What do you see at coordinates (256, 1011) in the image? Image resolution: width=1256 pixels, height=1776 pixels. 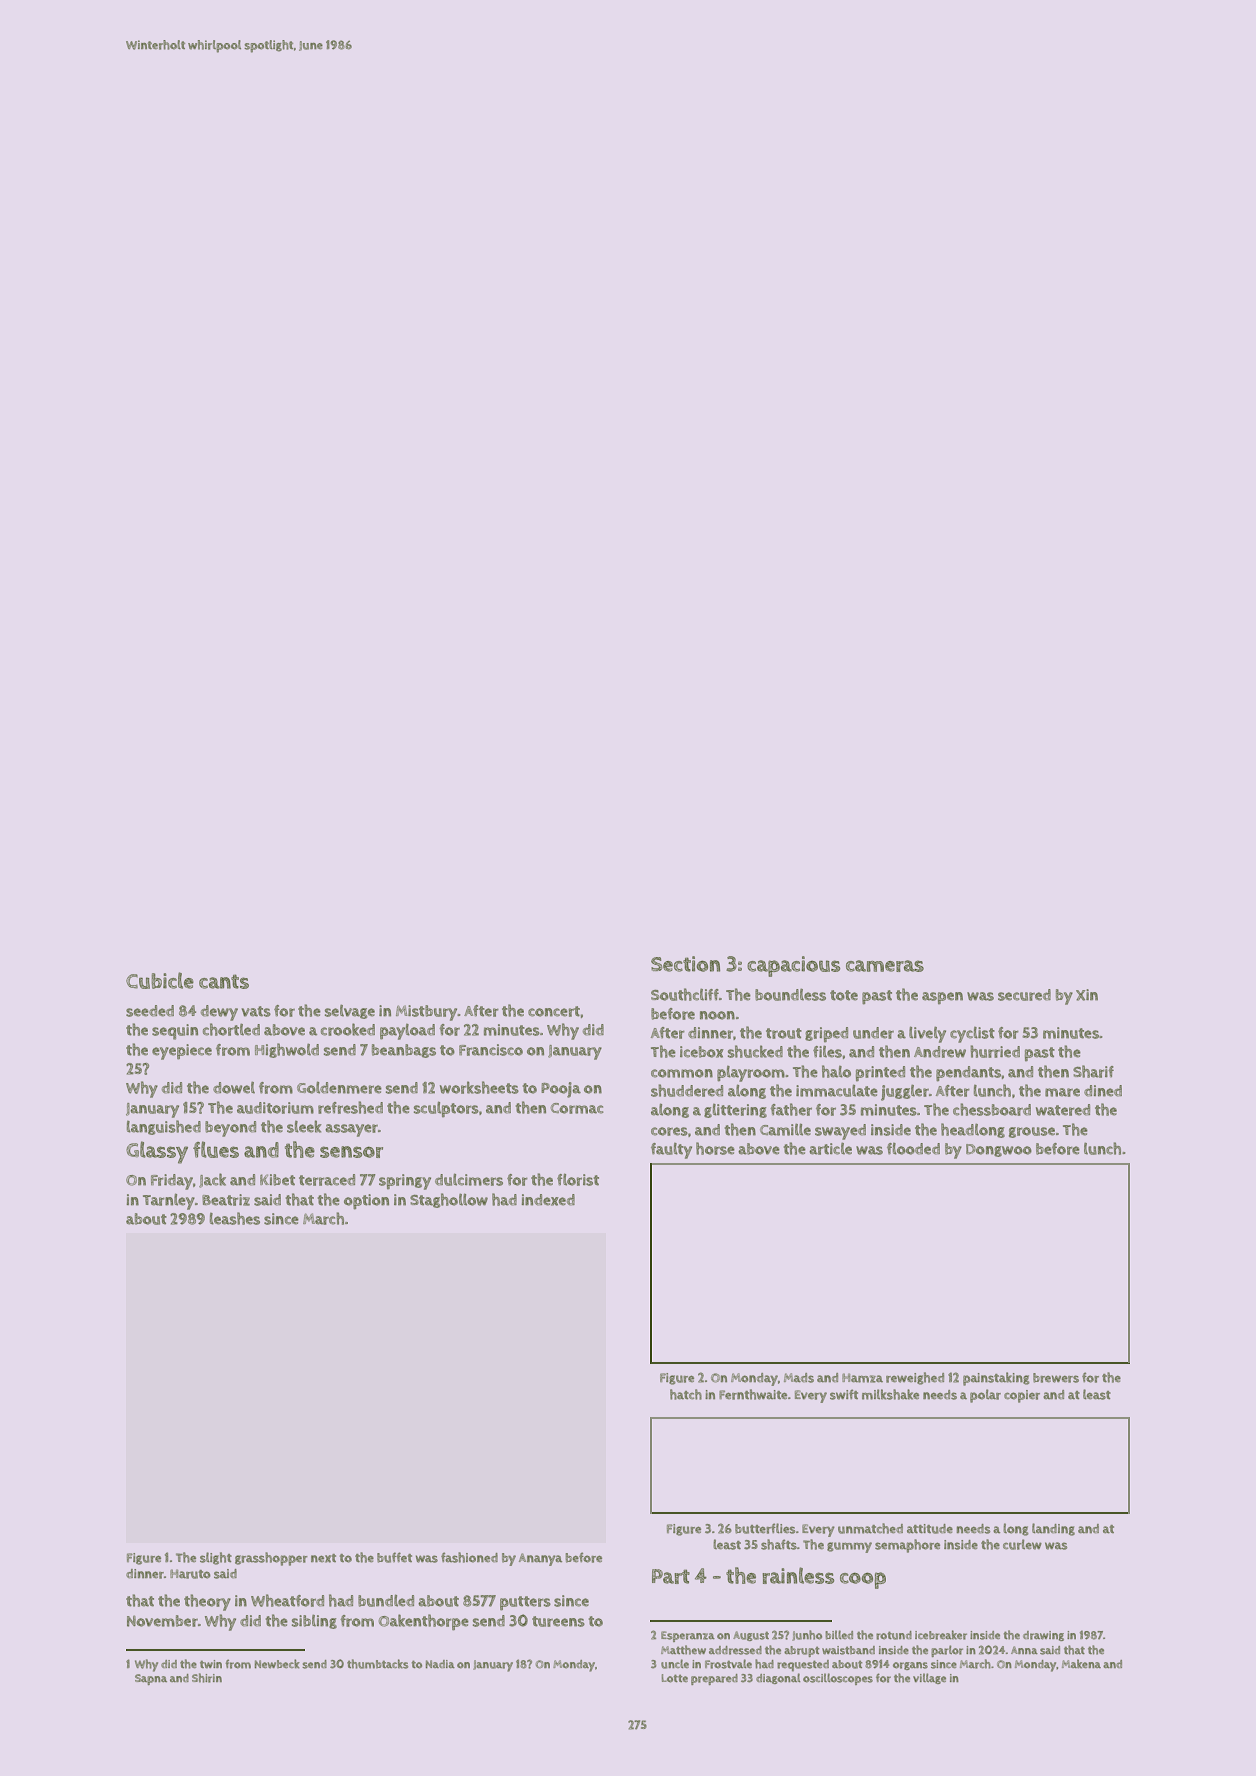 I see `vats` at bounding box center [256, 1011].
